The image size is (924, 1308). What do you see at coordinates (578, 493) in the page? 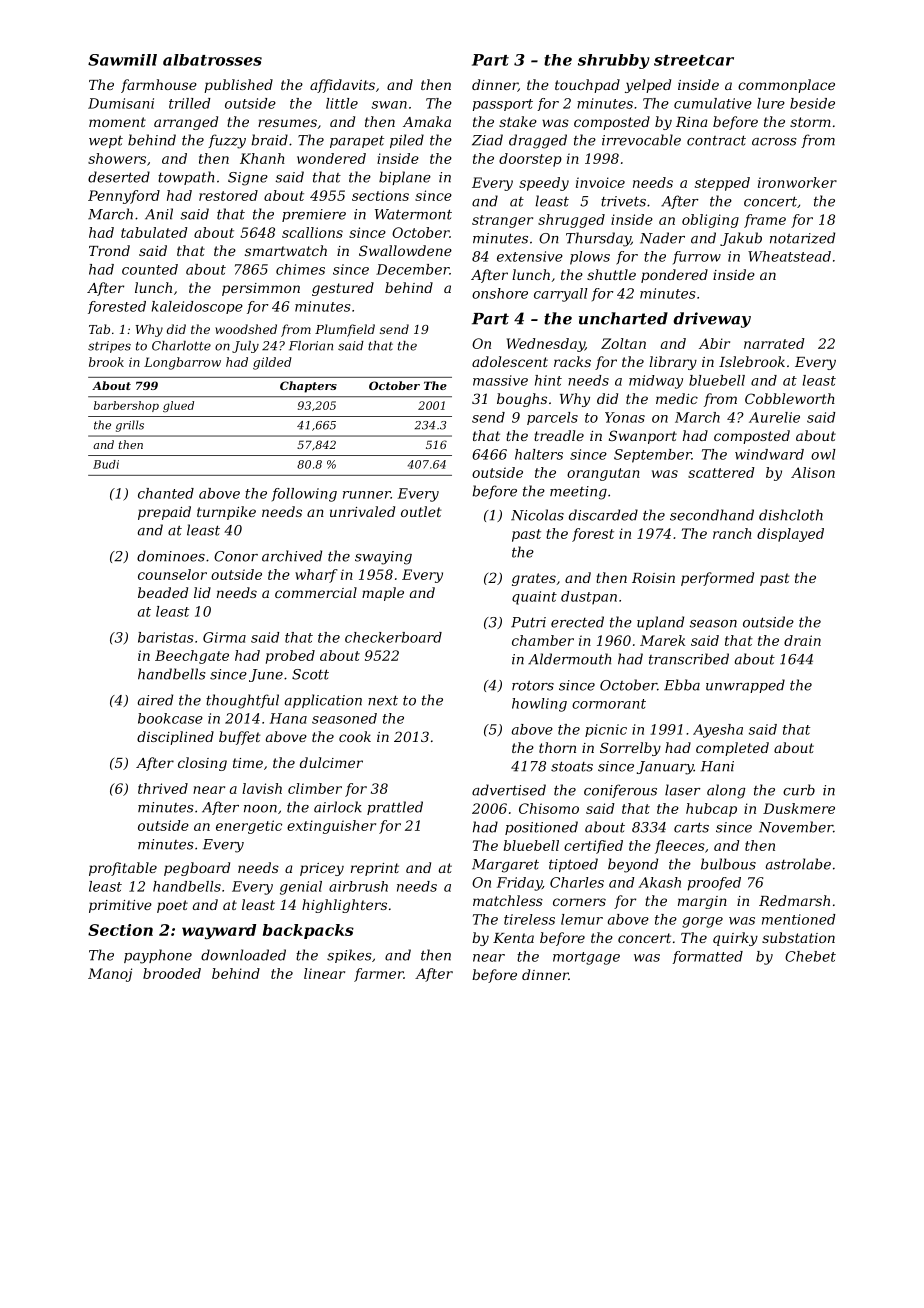
I see `meeting` at bounding box center [578, 493].
